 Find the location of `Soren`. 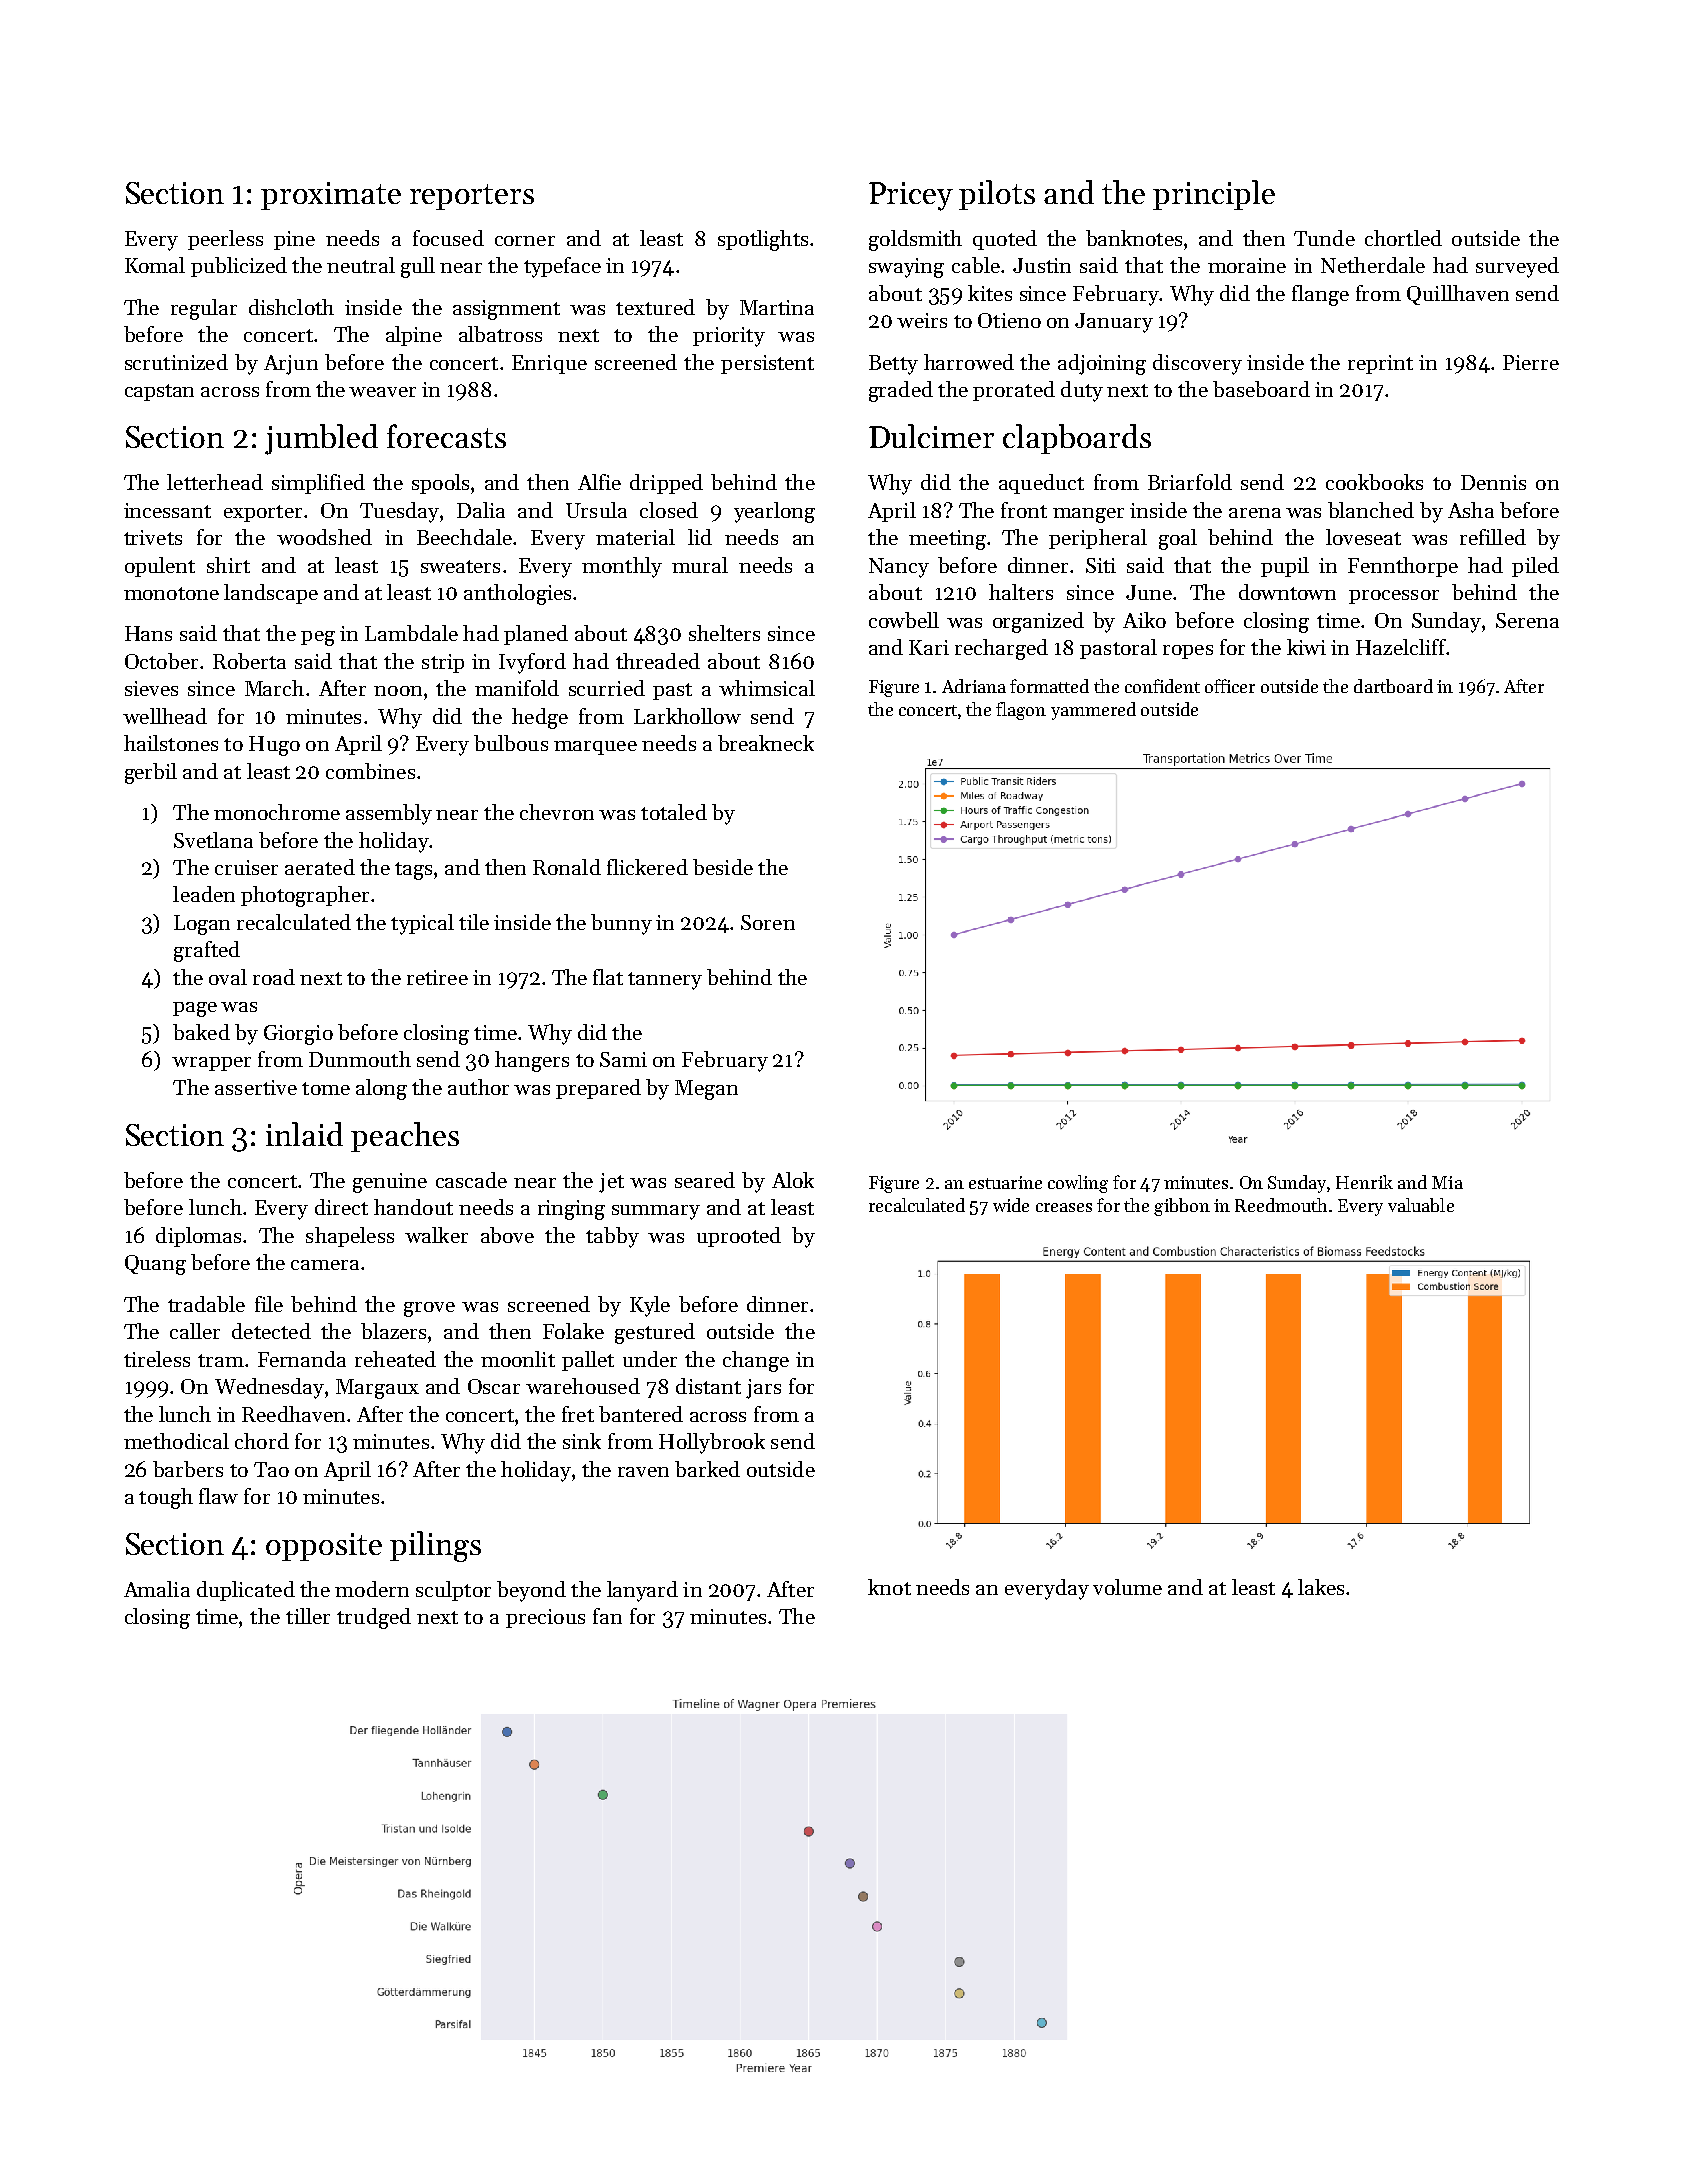

Soren is located at coordinates (768, 922).
